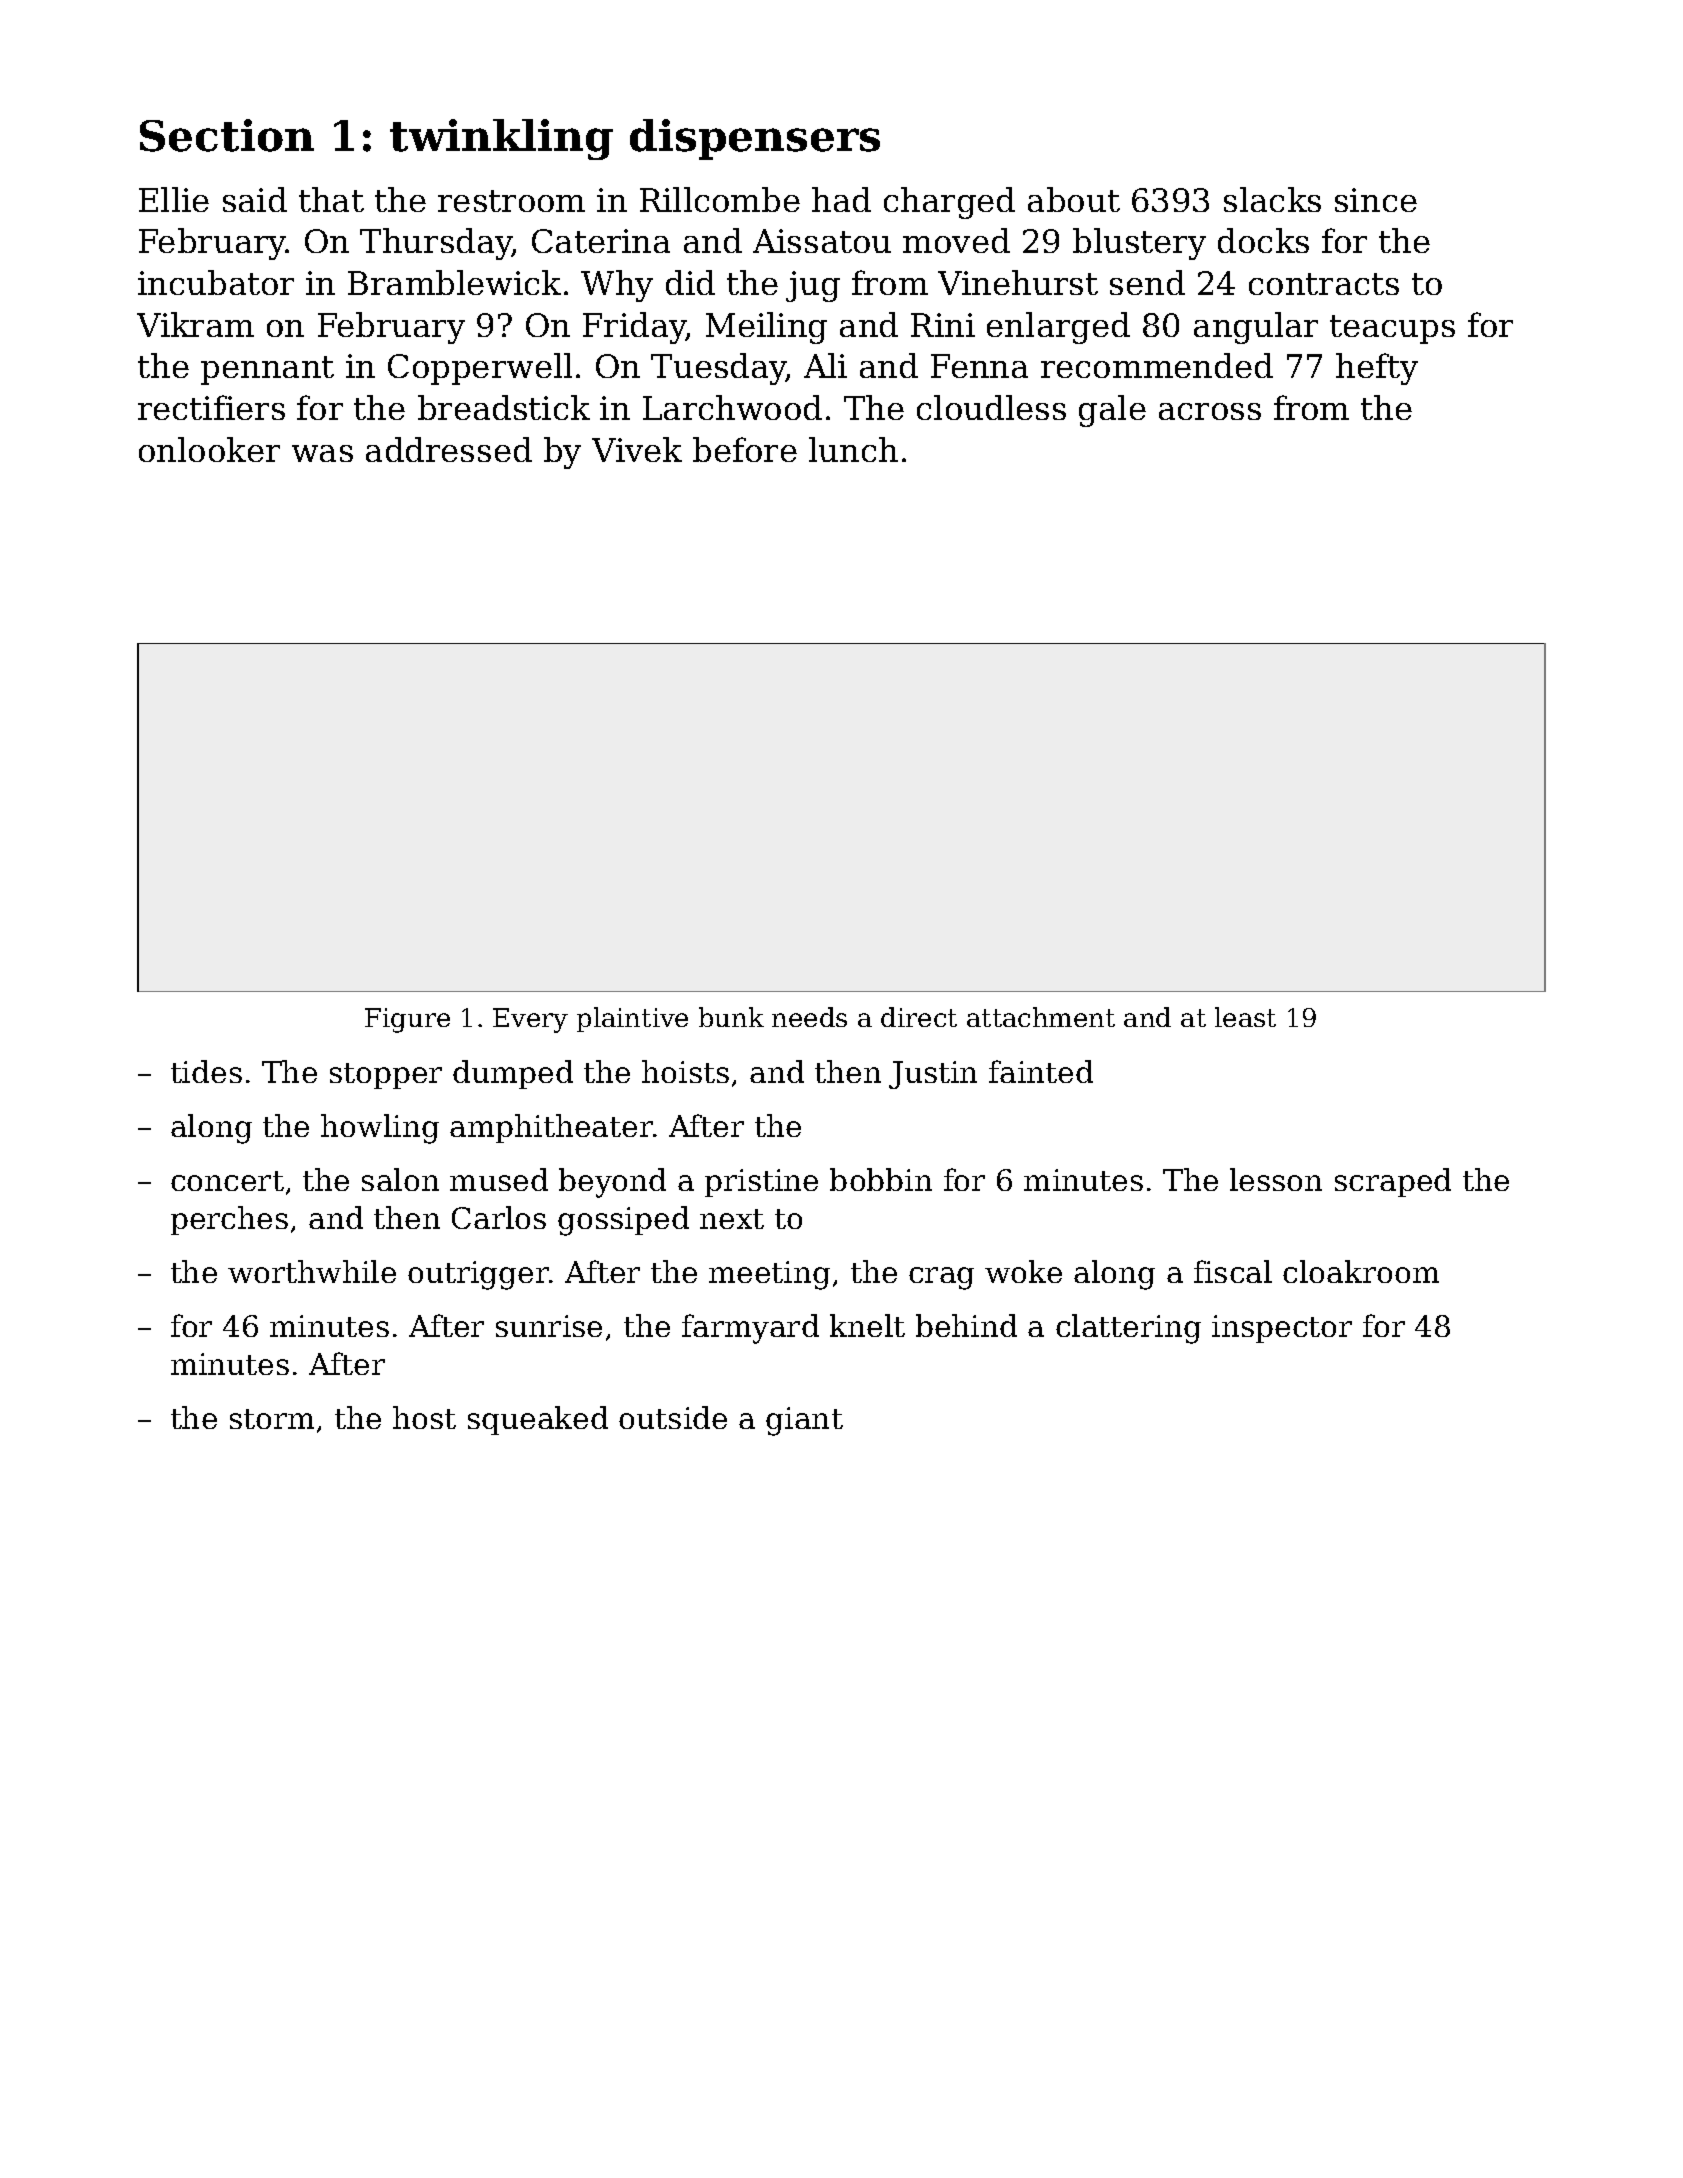 This screenshot has width=1683, height=2178. Describe the element at coordinates (731, 1017) in the screenshot. I see `bunk` at that location.
